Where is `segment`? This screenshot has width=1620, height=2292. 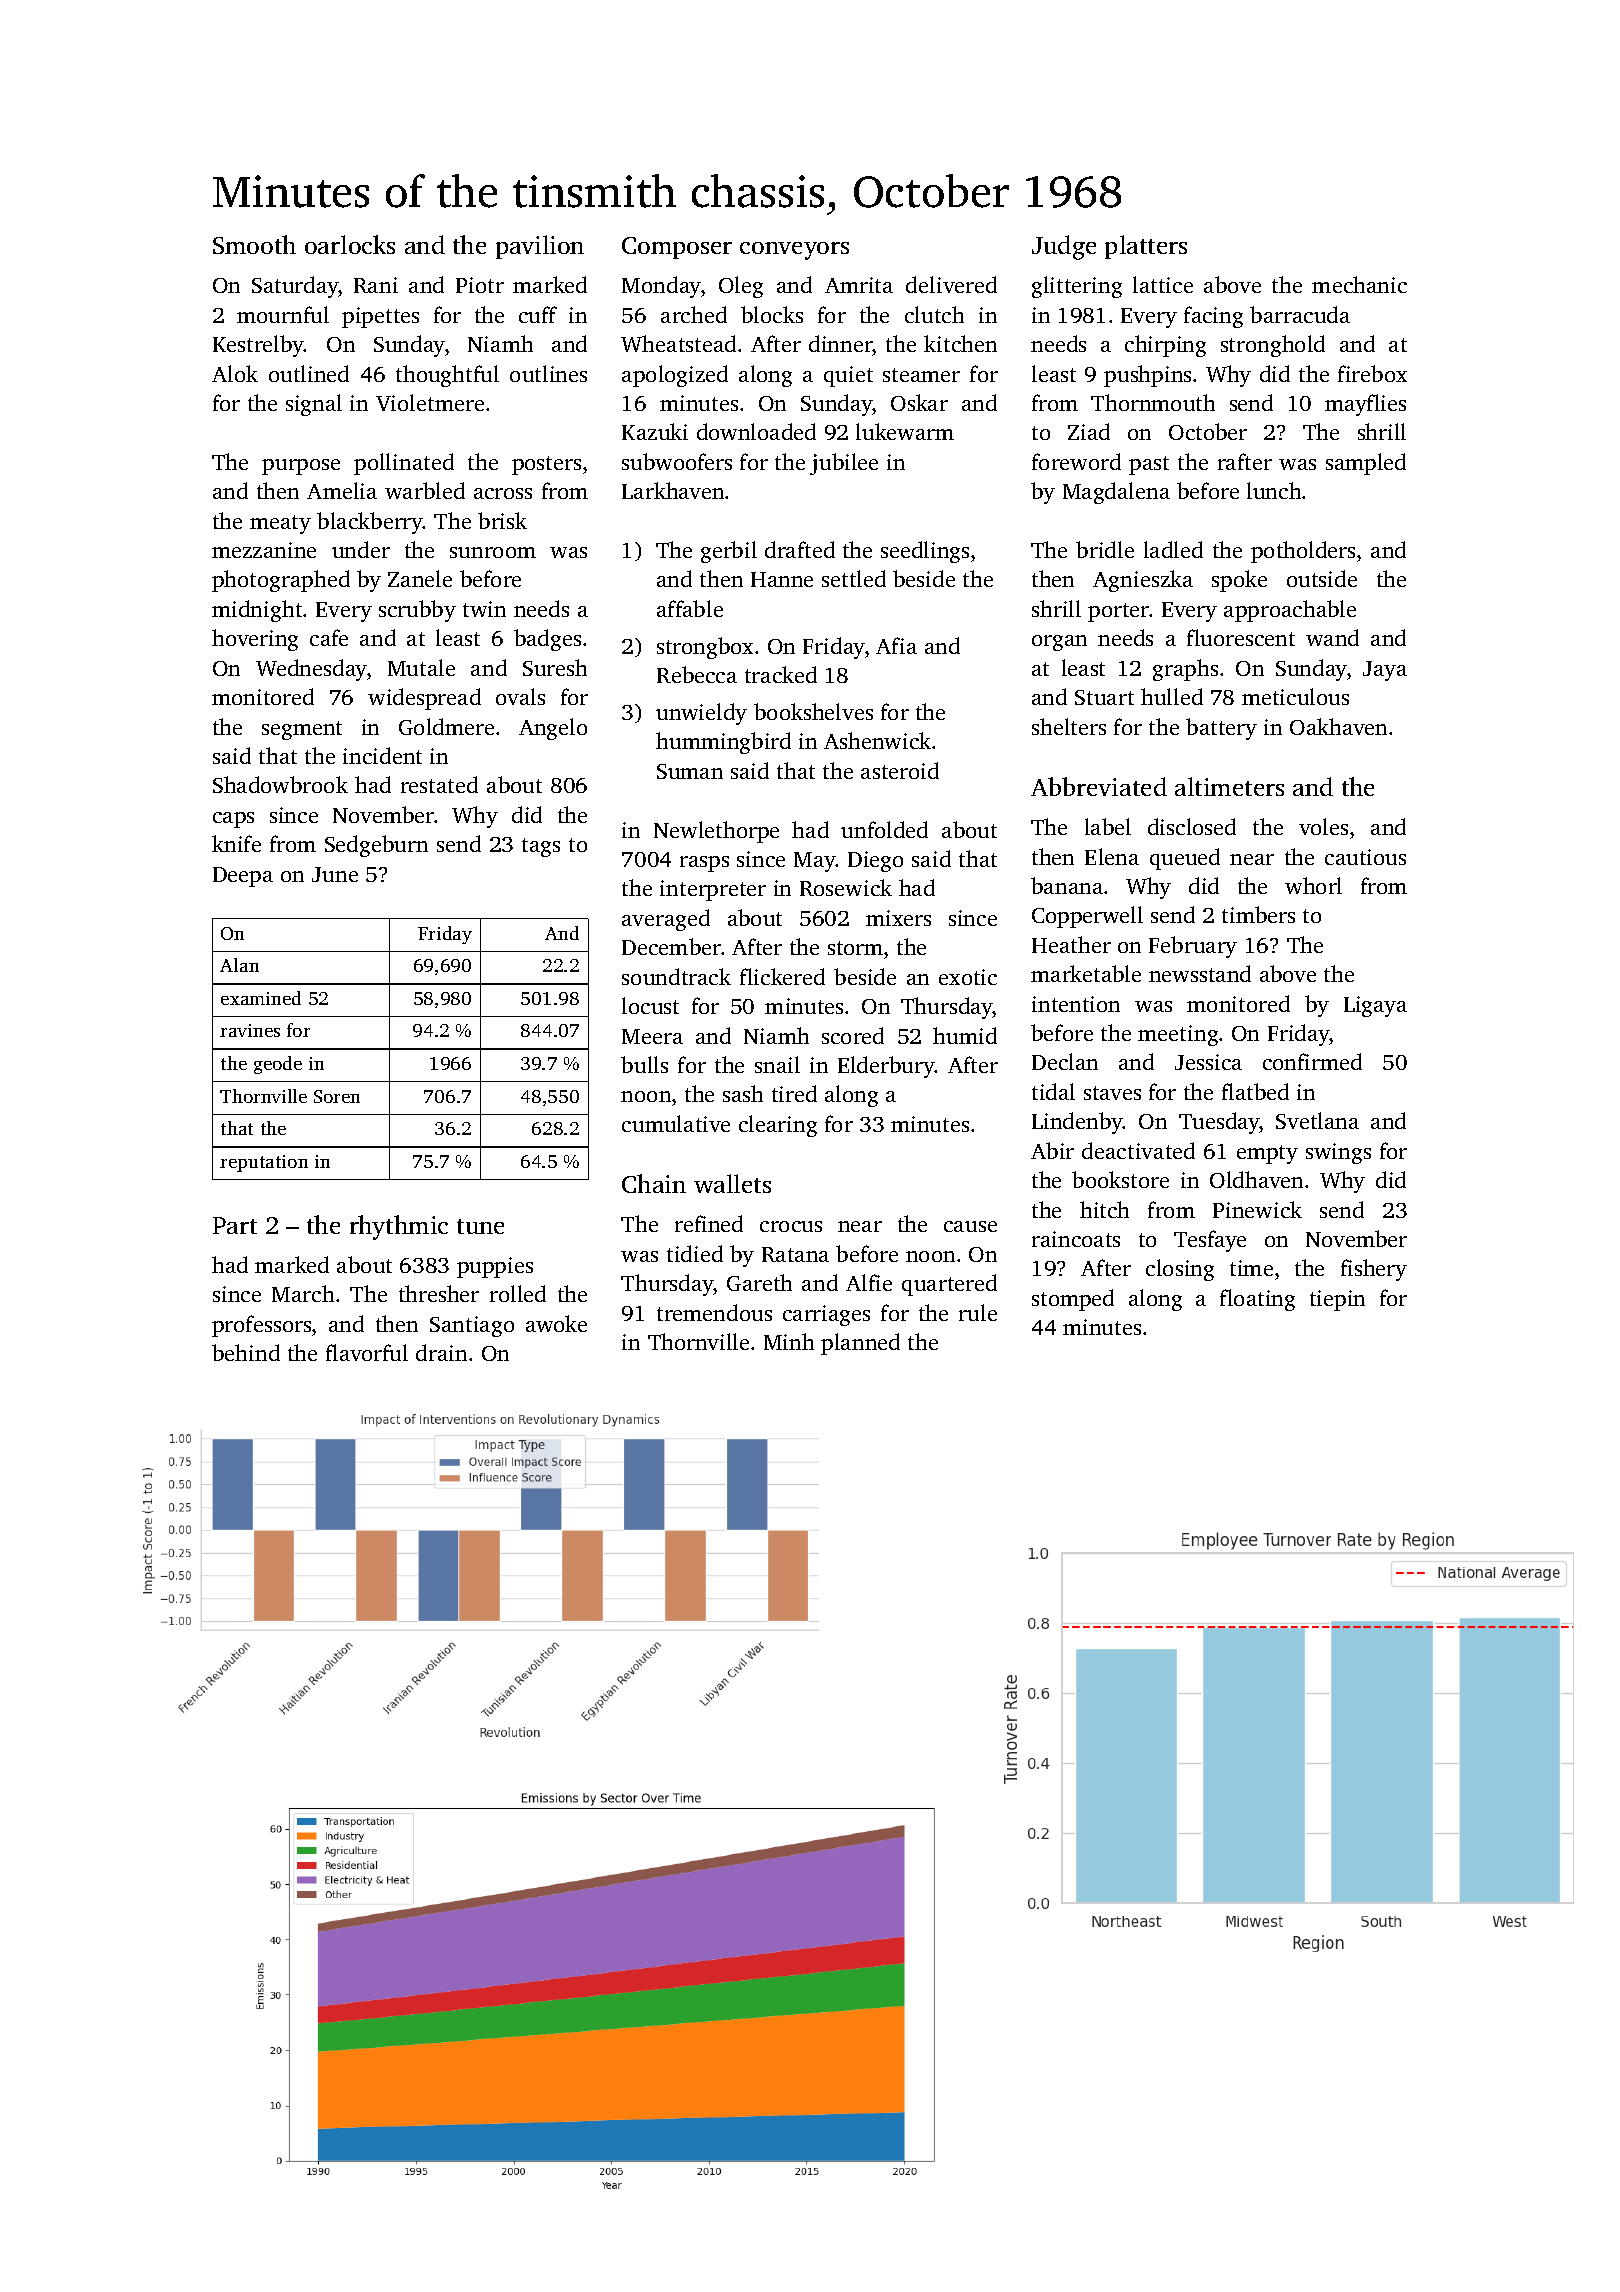
segment is located at coordinates (302, 730).
